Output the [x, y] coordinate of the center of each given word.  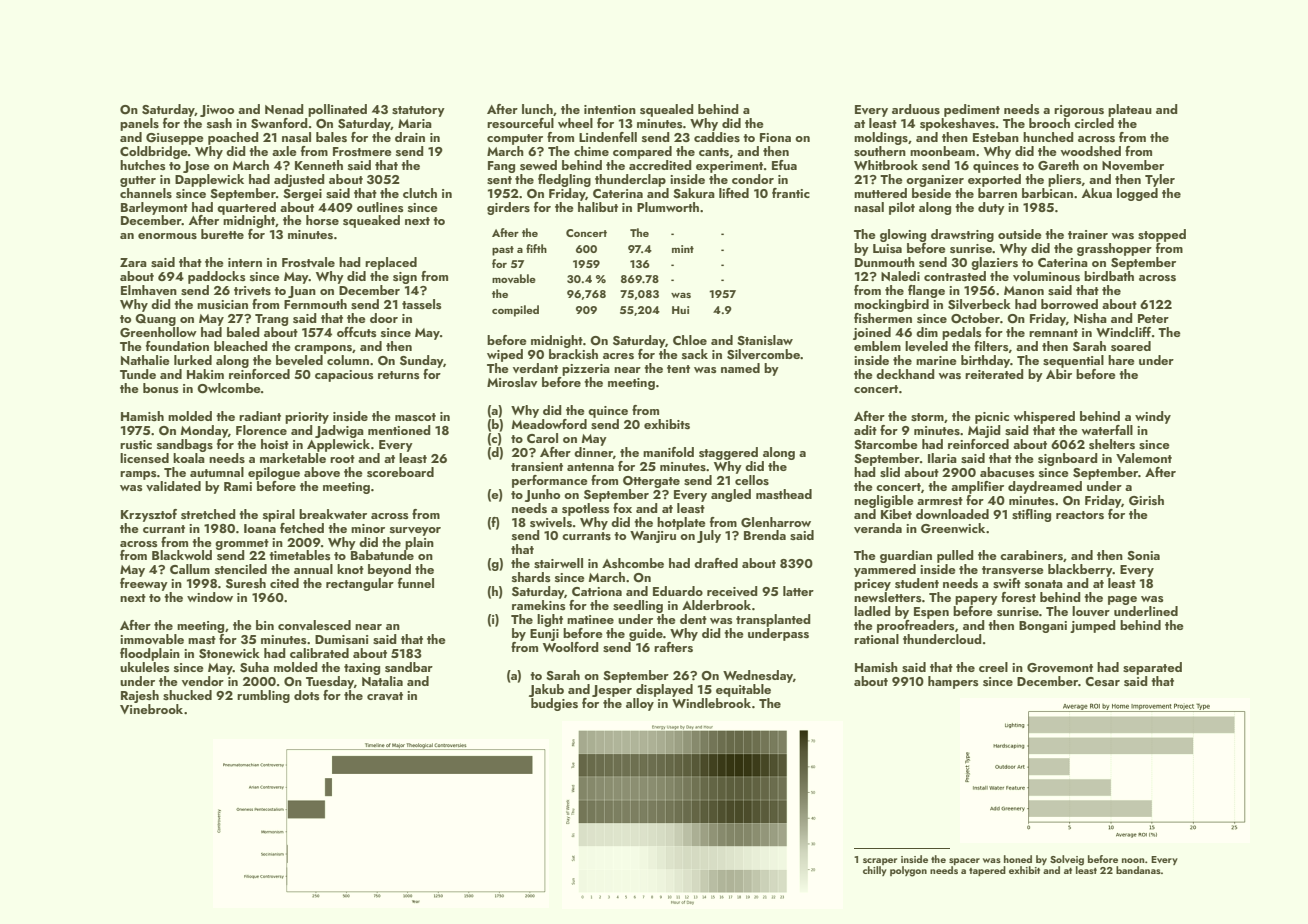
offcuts [357, 332]
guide [646, 634]
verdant [535, 368]
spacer [964, 861]
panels [139, 124]
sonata [1044, 584]
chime [591, 151]
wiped [505, 355]
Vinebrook [151, 709]
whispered [1044, 417]
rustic [136, 444]
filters [991, 346]
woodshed [1090, 151]
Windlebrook [711, 703]
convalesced [314, 625]
